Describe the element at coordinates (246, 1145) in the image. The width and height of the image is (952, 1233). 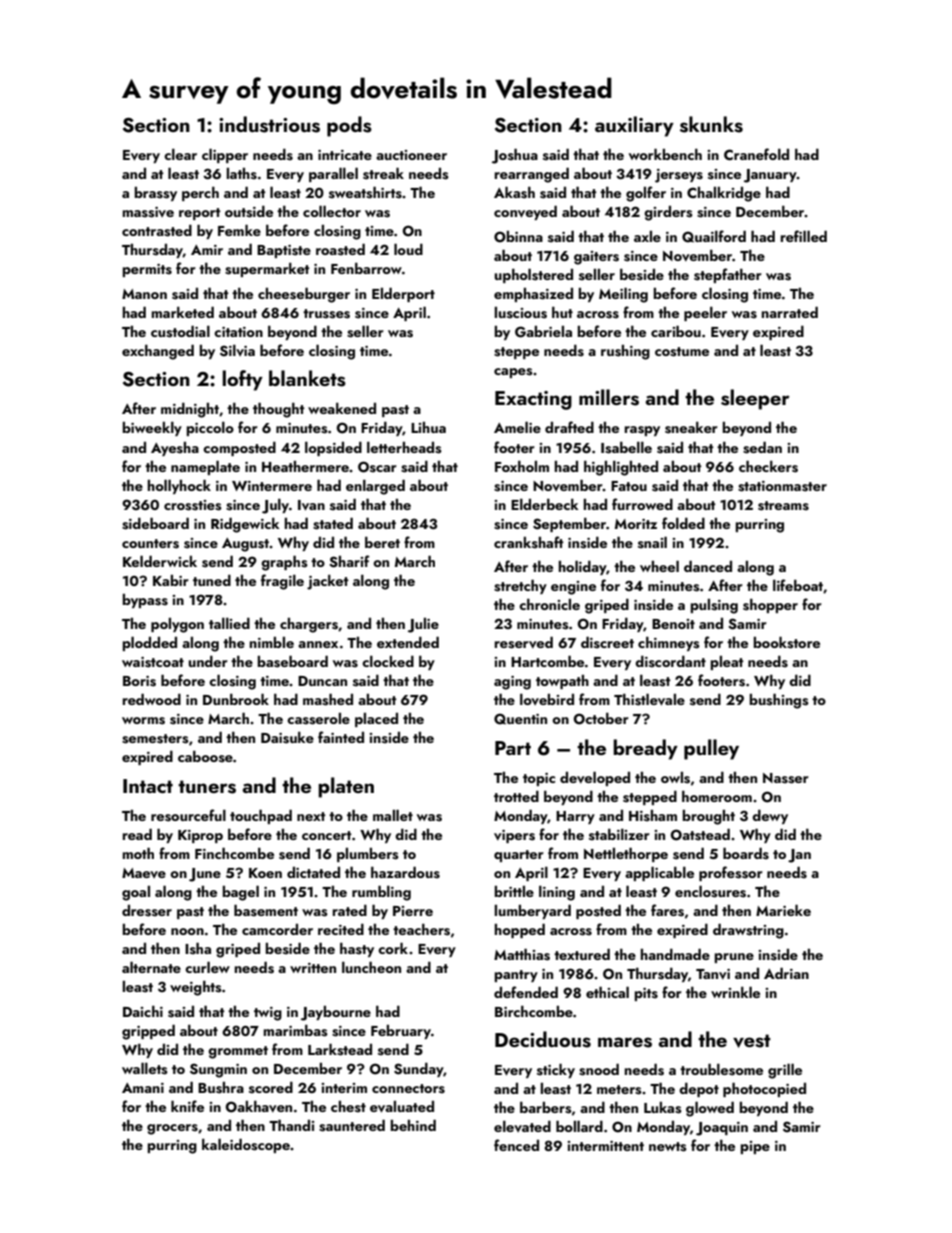
I see `kaleidoscope` at that location.
